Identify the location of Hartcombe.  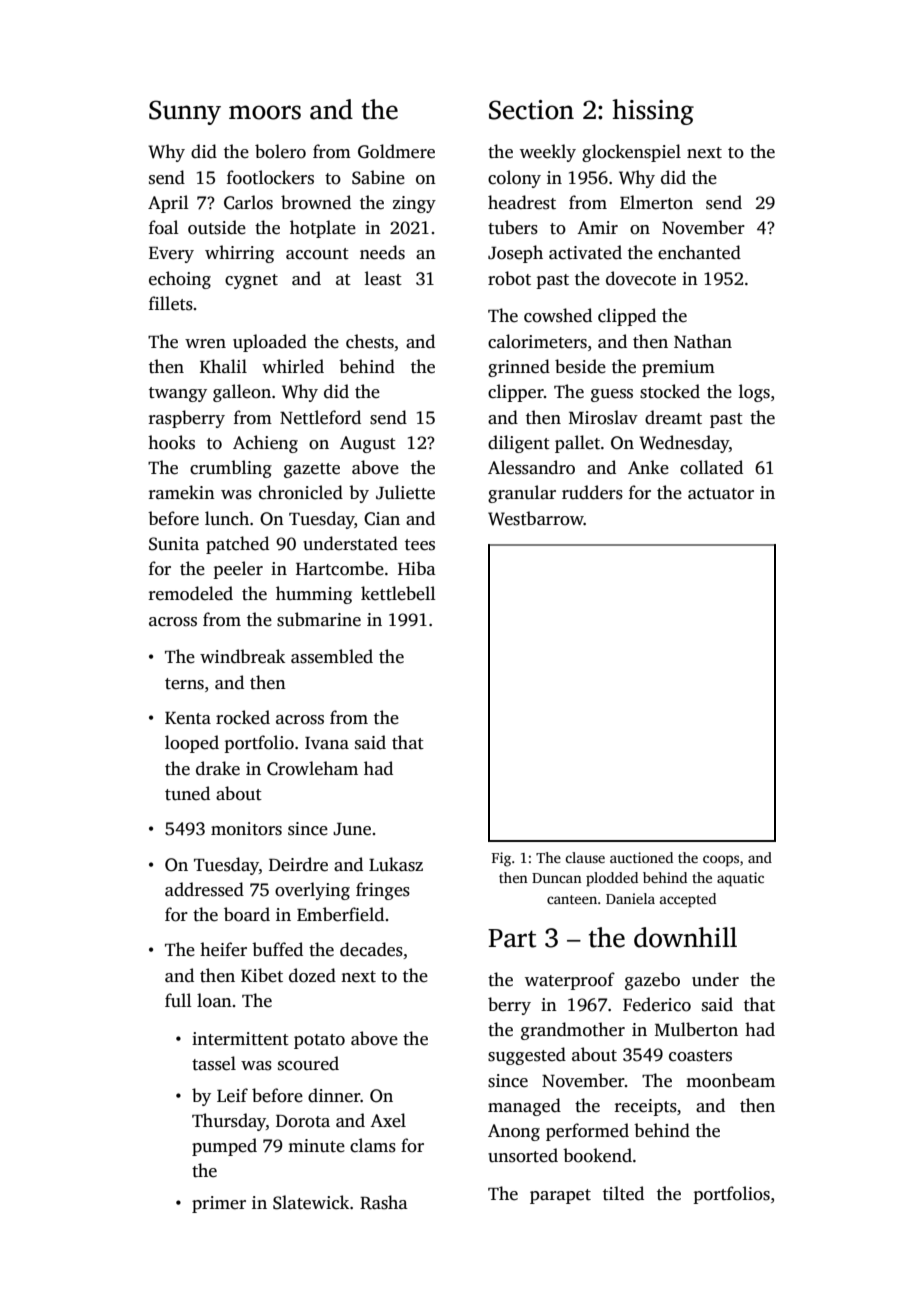
(340, 568).
